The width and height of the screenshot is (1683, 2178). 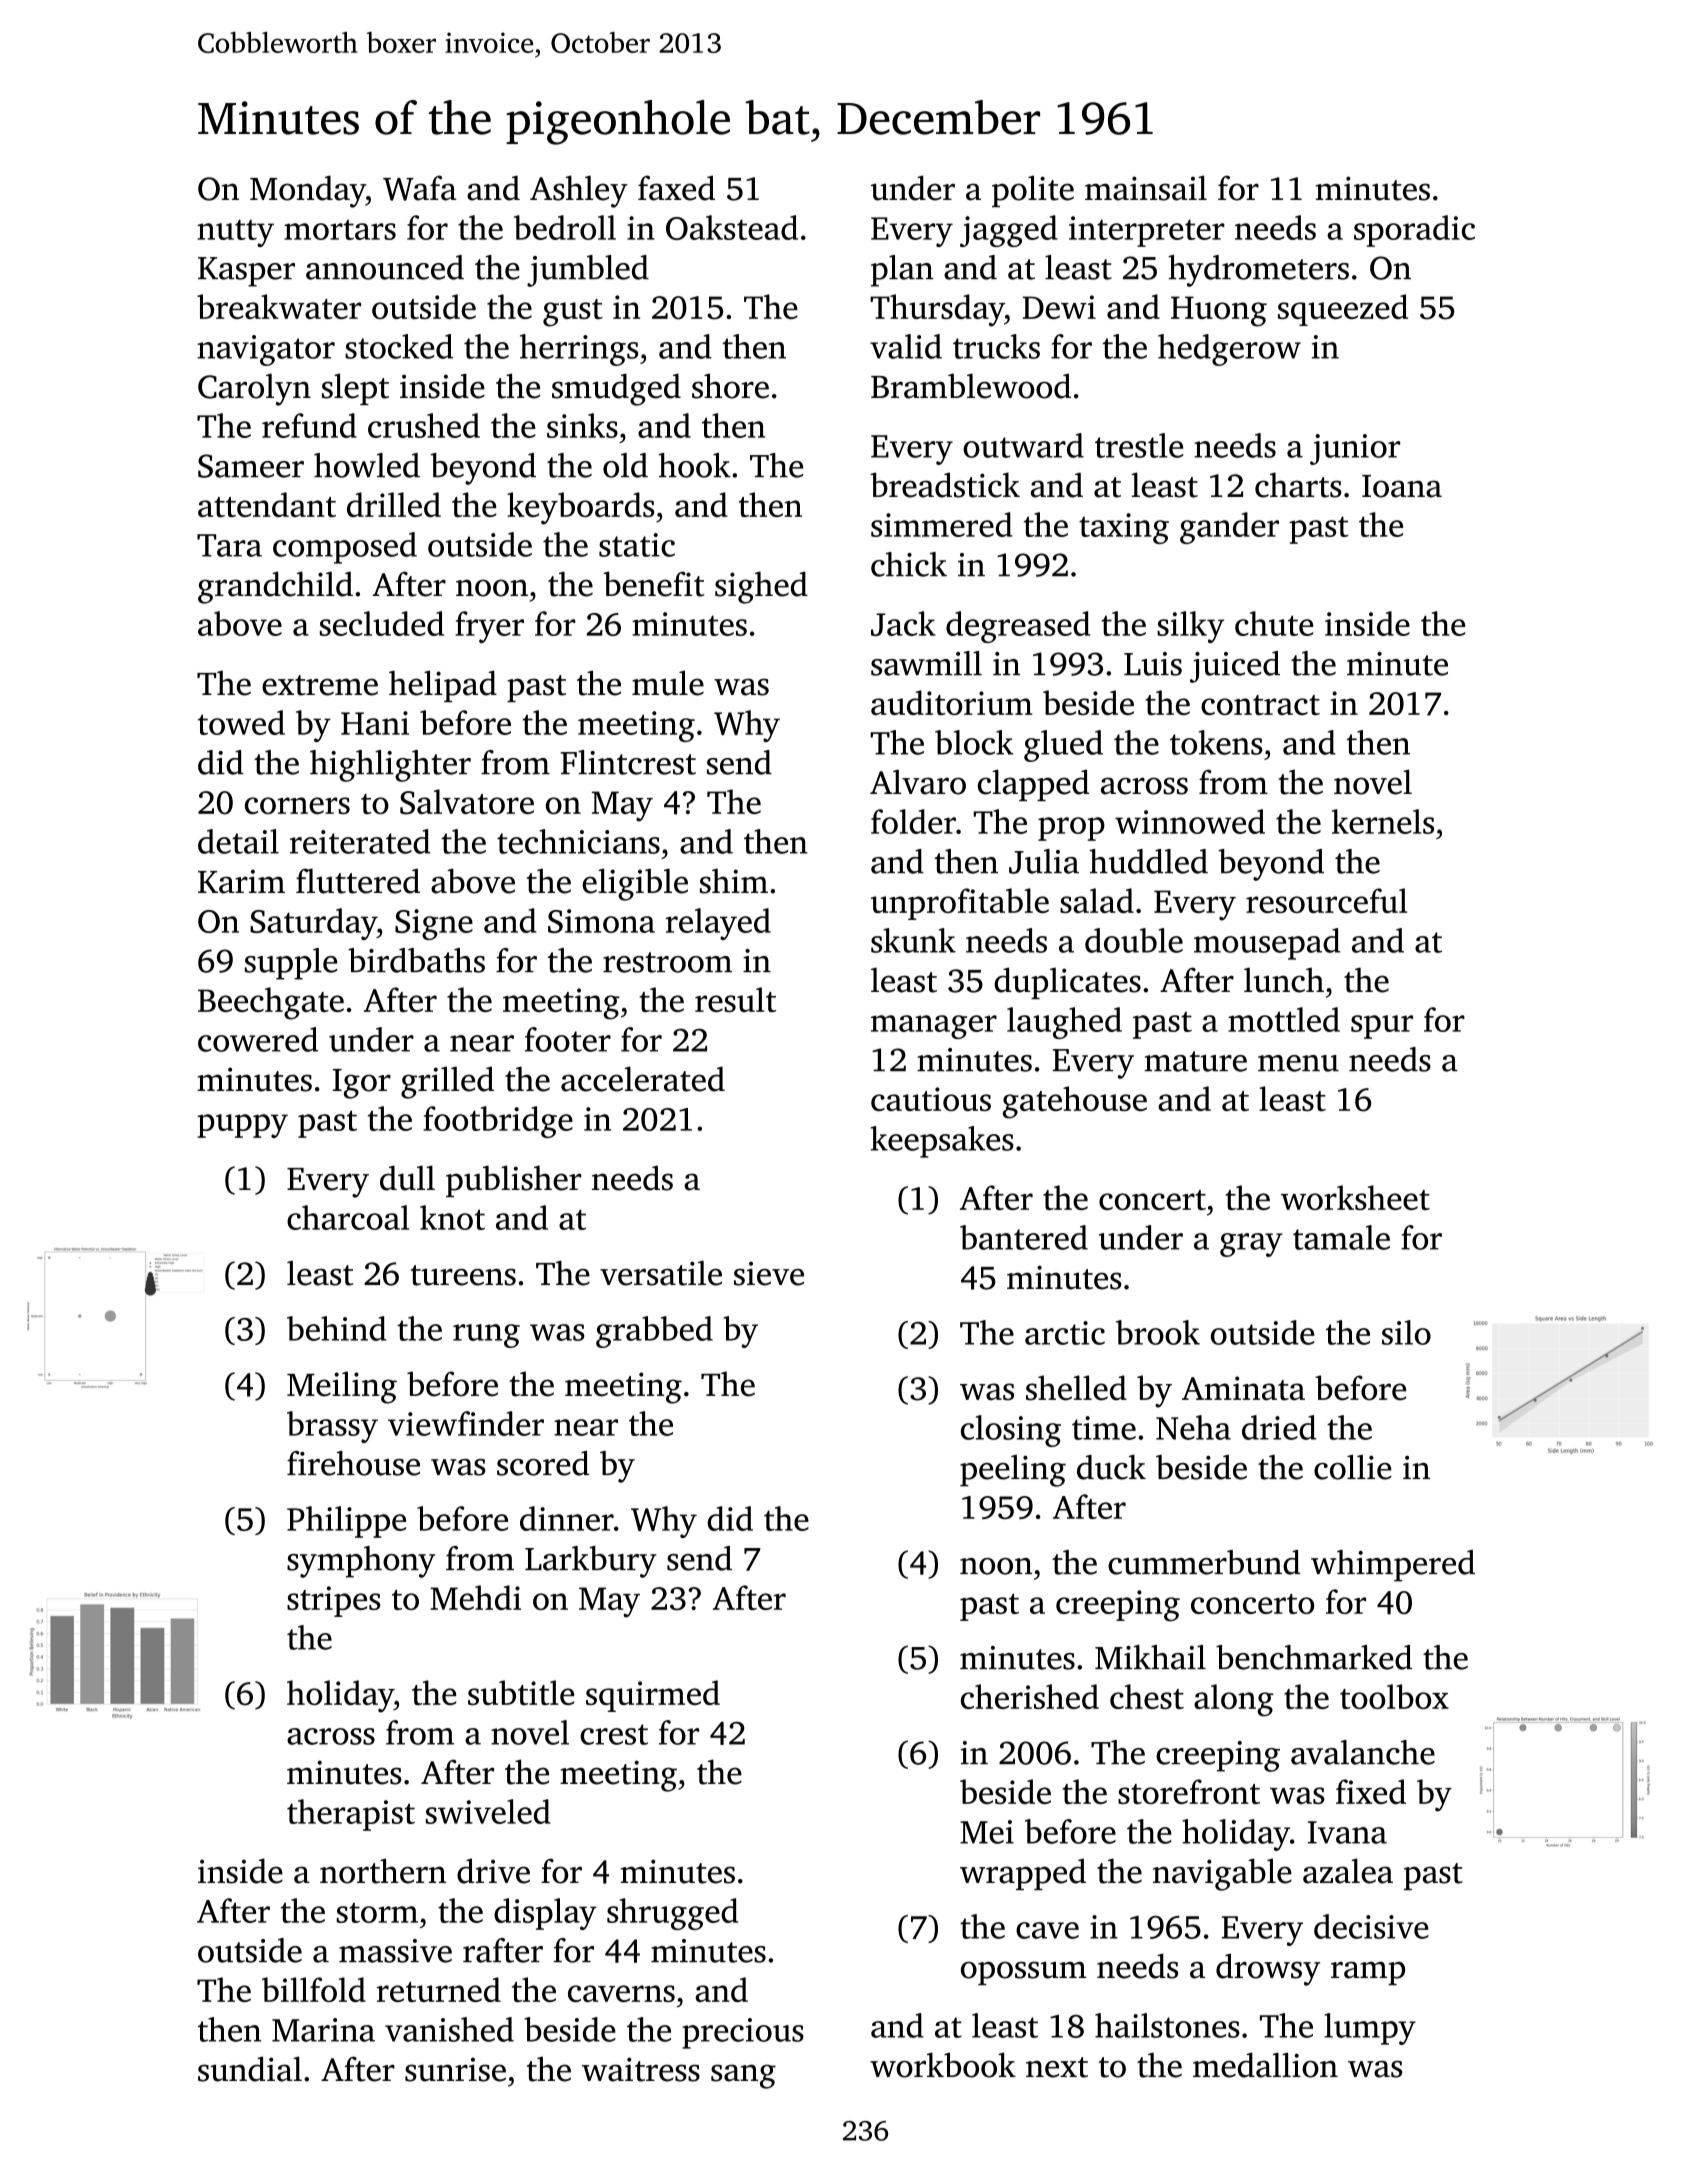 What do you see at coordinates (1382, 1027) in the screenshot?
I see `spur` at bounding box center [1382, 1027].
